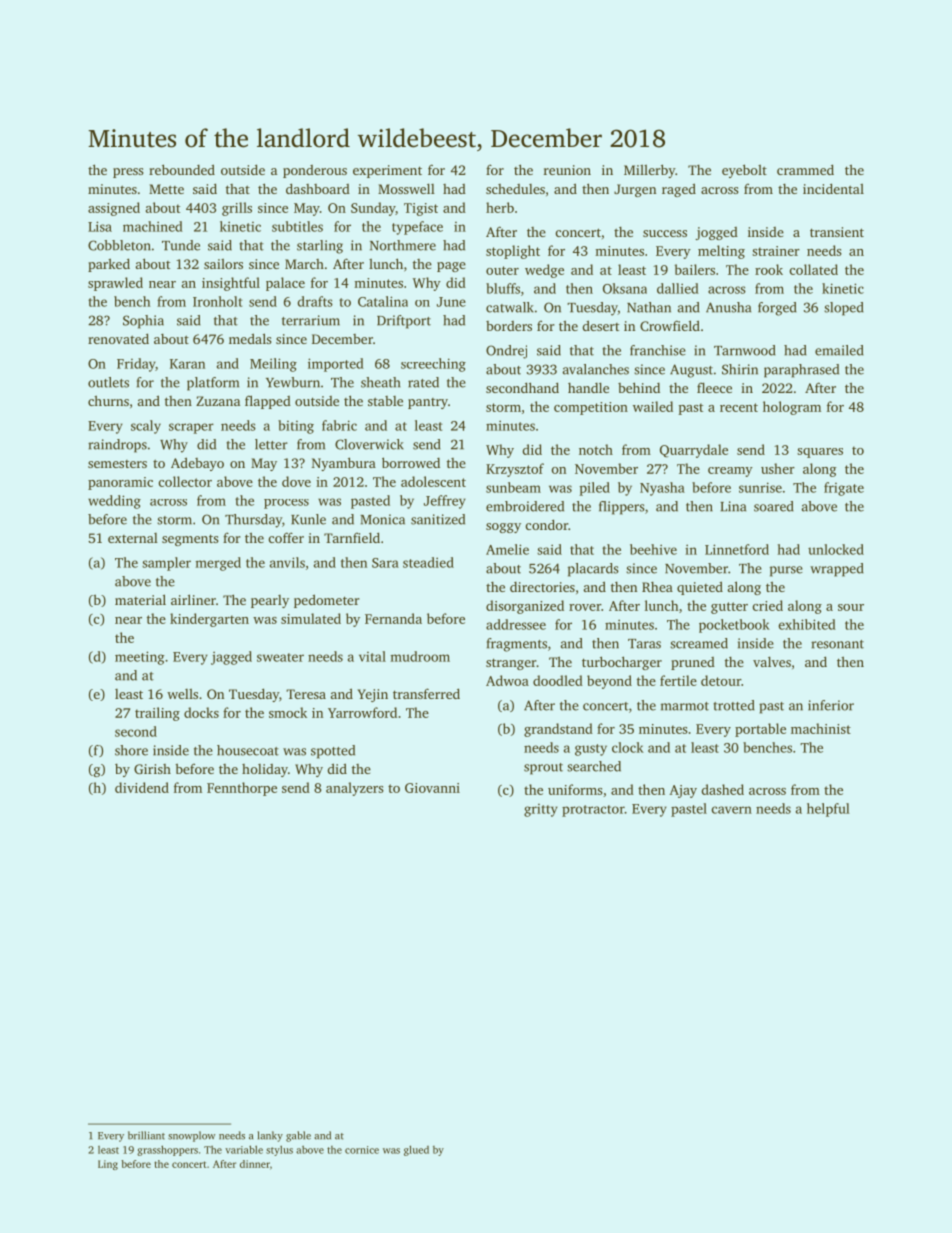 The width and height of the image is (952, 1233). I want to click on crammed, so click(805, 169).
